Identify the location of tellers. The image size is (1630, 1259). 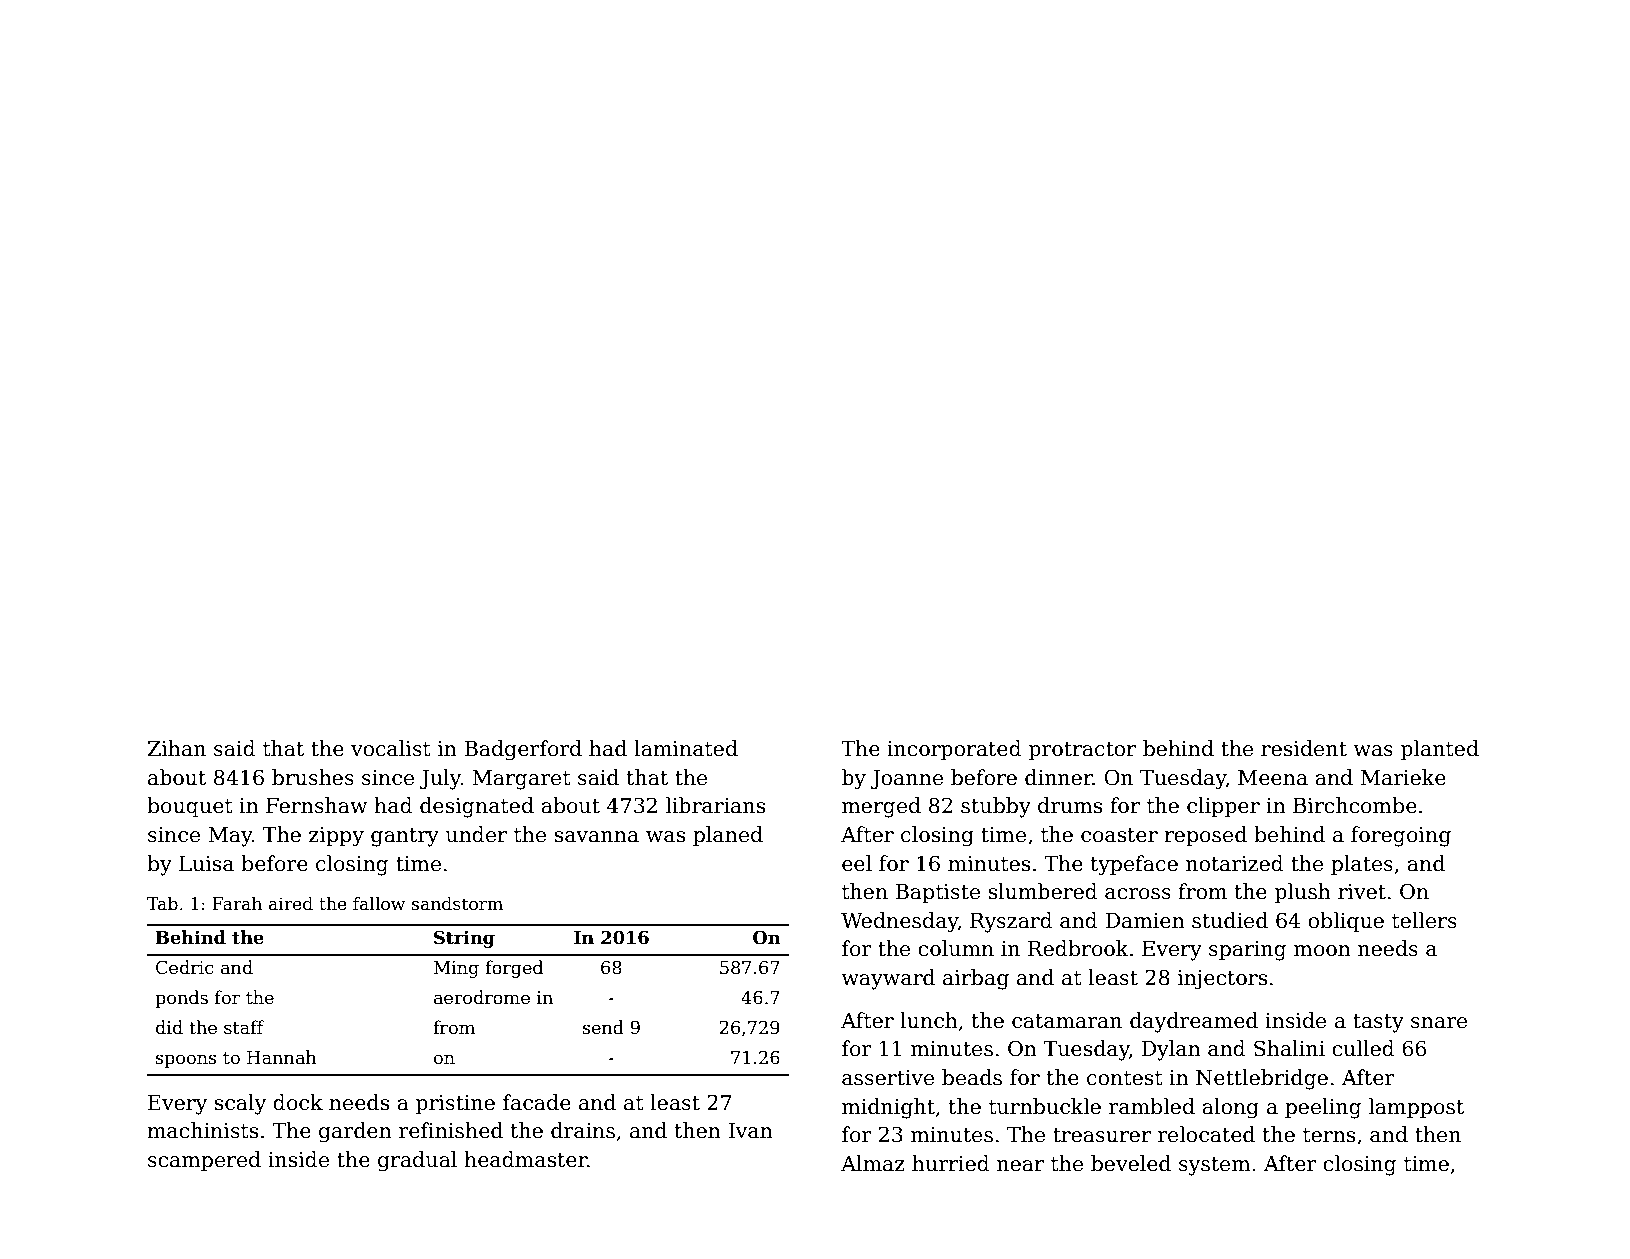
(1424, 920).
